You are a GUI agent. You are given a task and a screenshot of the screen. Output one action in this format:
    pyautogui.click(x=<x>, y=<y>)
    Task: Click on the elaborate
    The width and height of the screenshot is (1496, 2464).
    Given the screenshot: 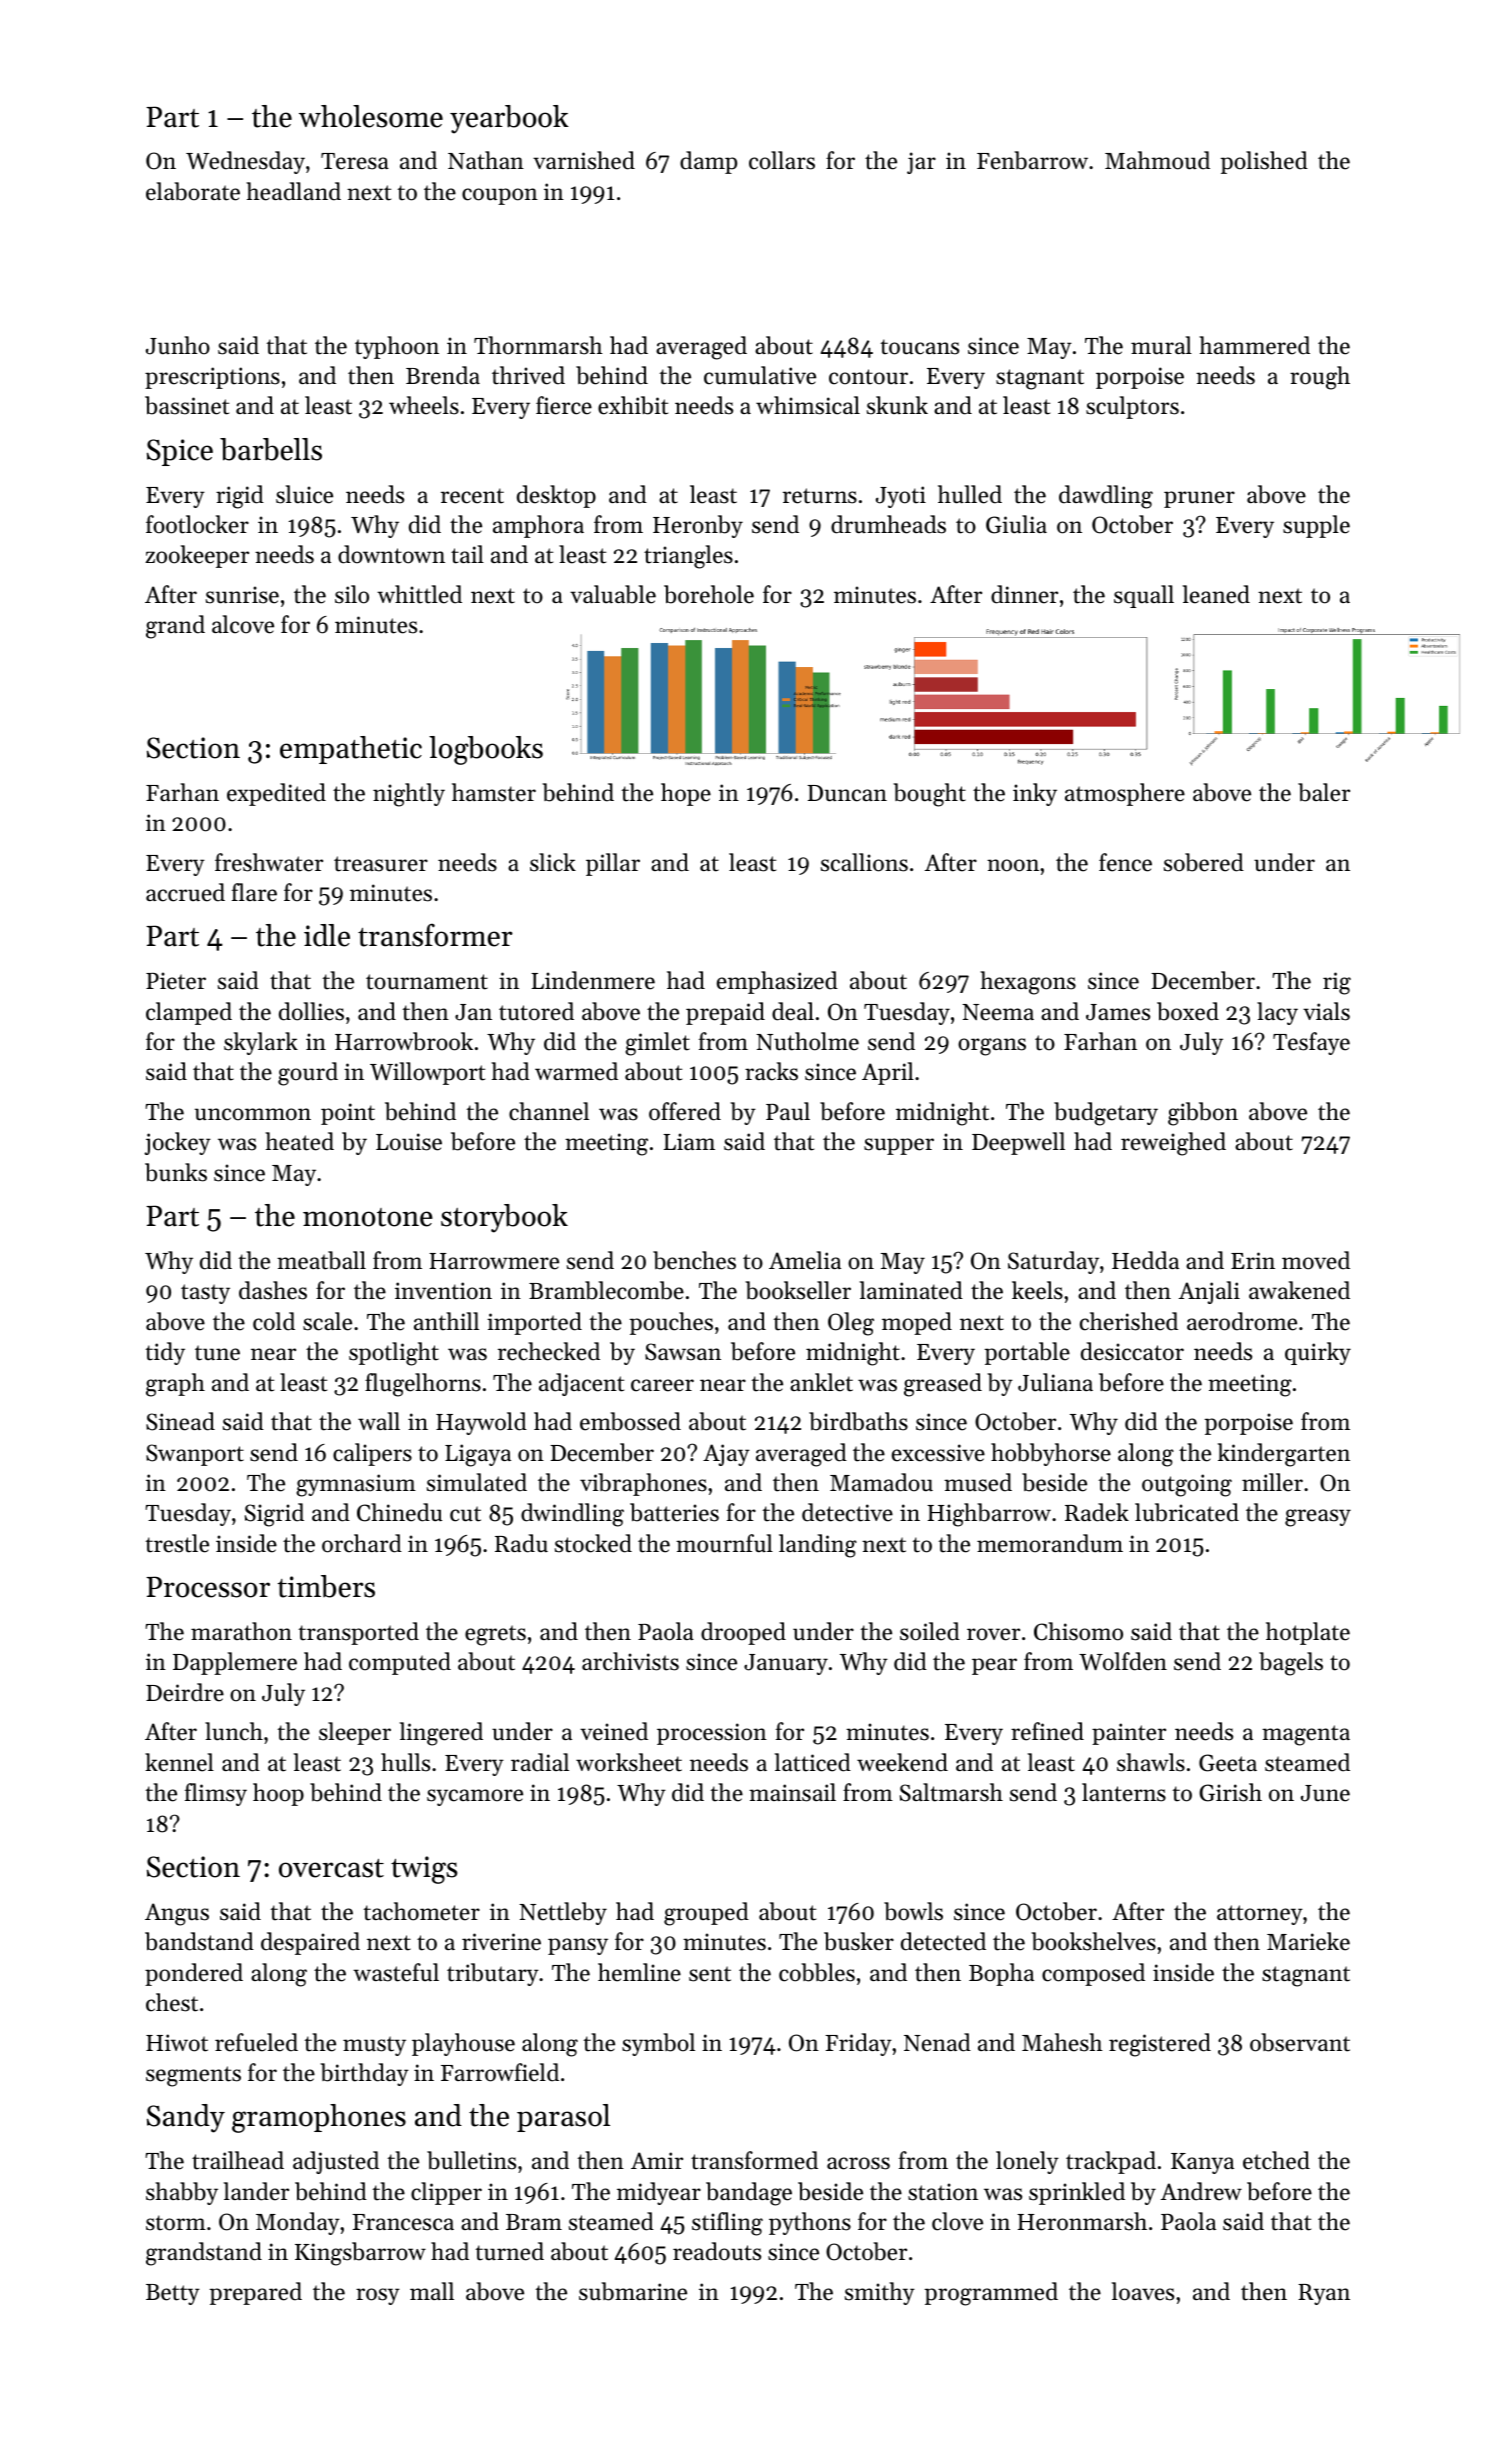 What is the action you would take?
    pyautogui.click(x=193, y=191)
